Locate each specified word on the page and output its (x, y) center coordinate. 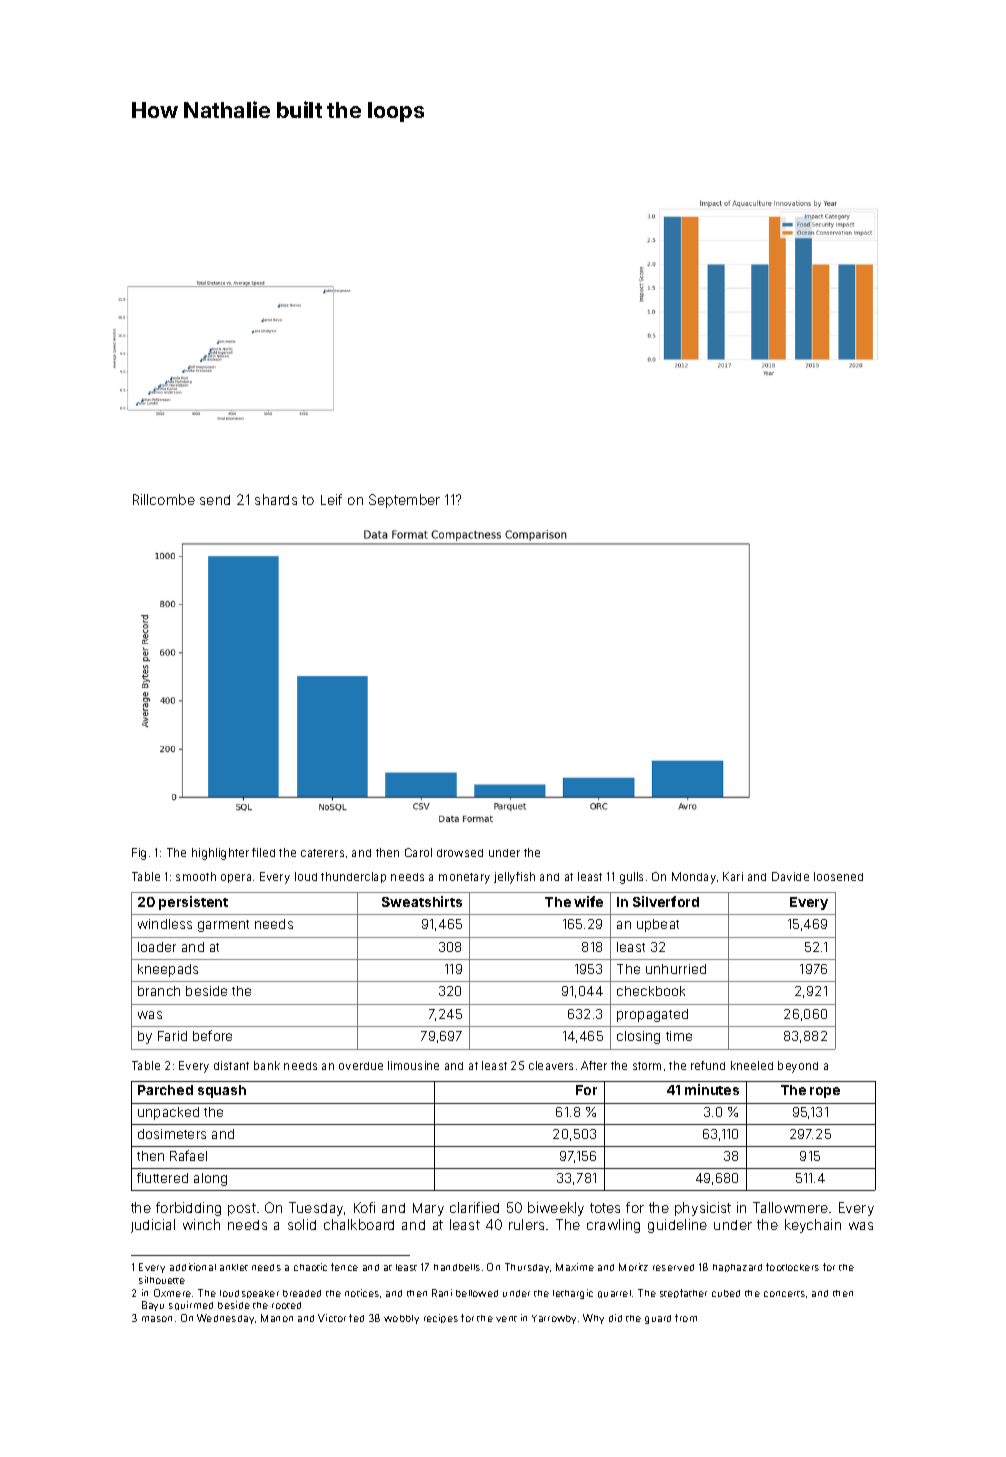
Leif (331, 499)
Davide (790, 876)
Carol (418, 852)
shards (276, 499)
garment (223, 926)
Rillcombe (164, 499)
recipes (441, 1318)
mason (157, 1319)
